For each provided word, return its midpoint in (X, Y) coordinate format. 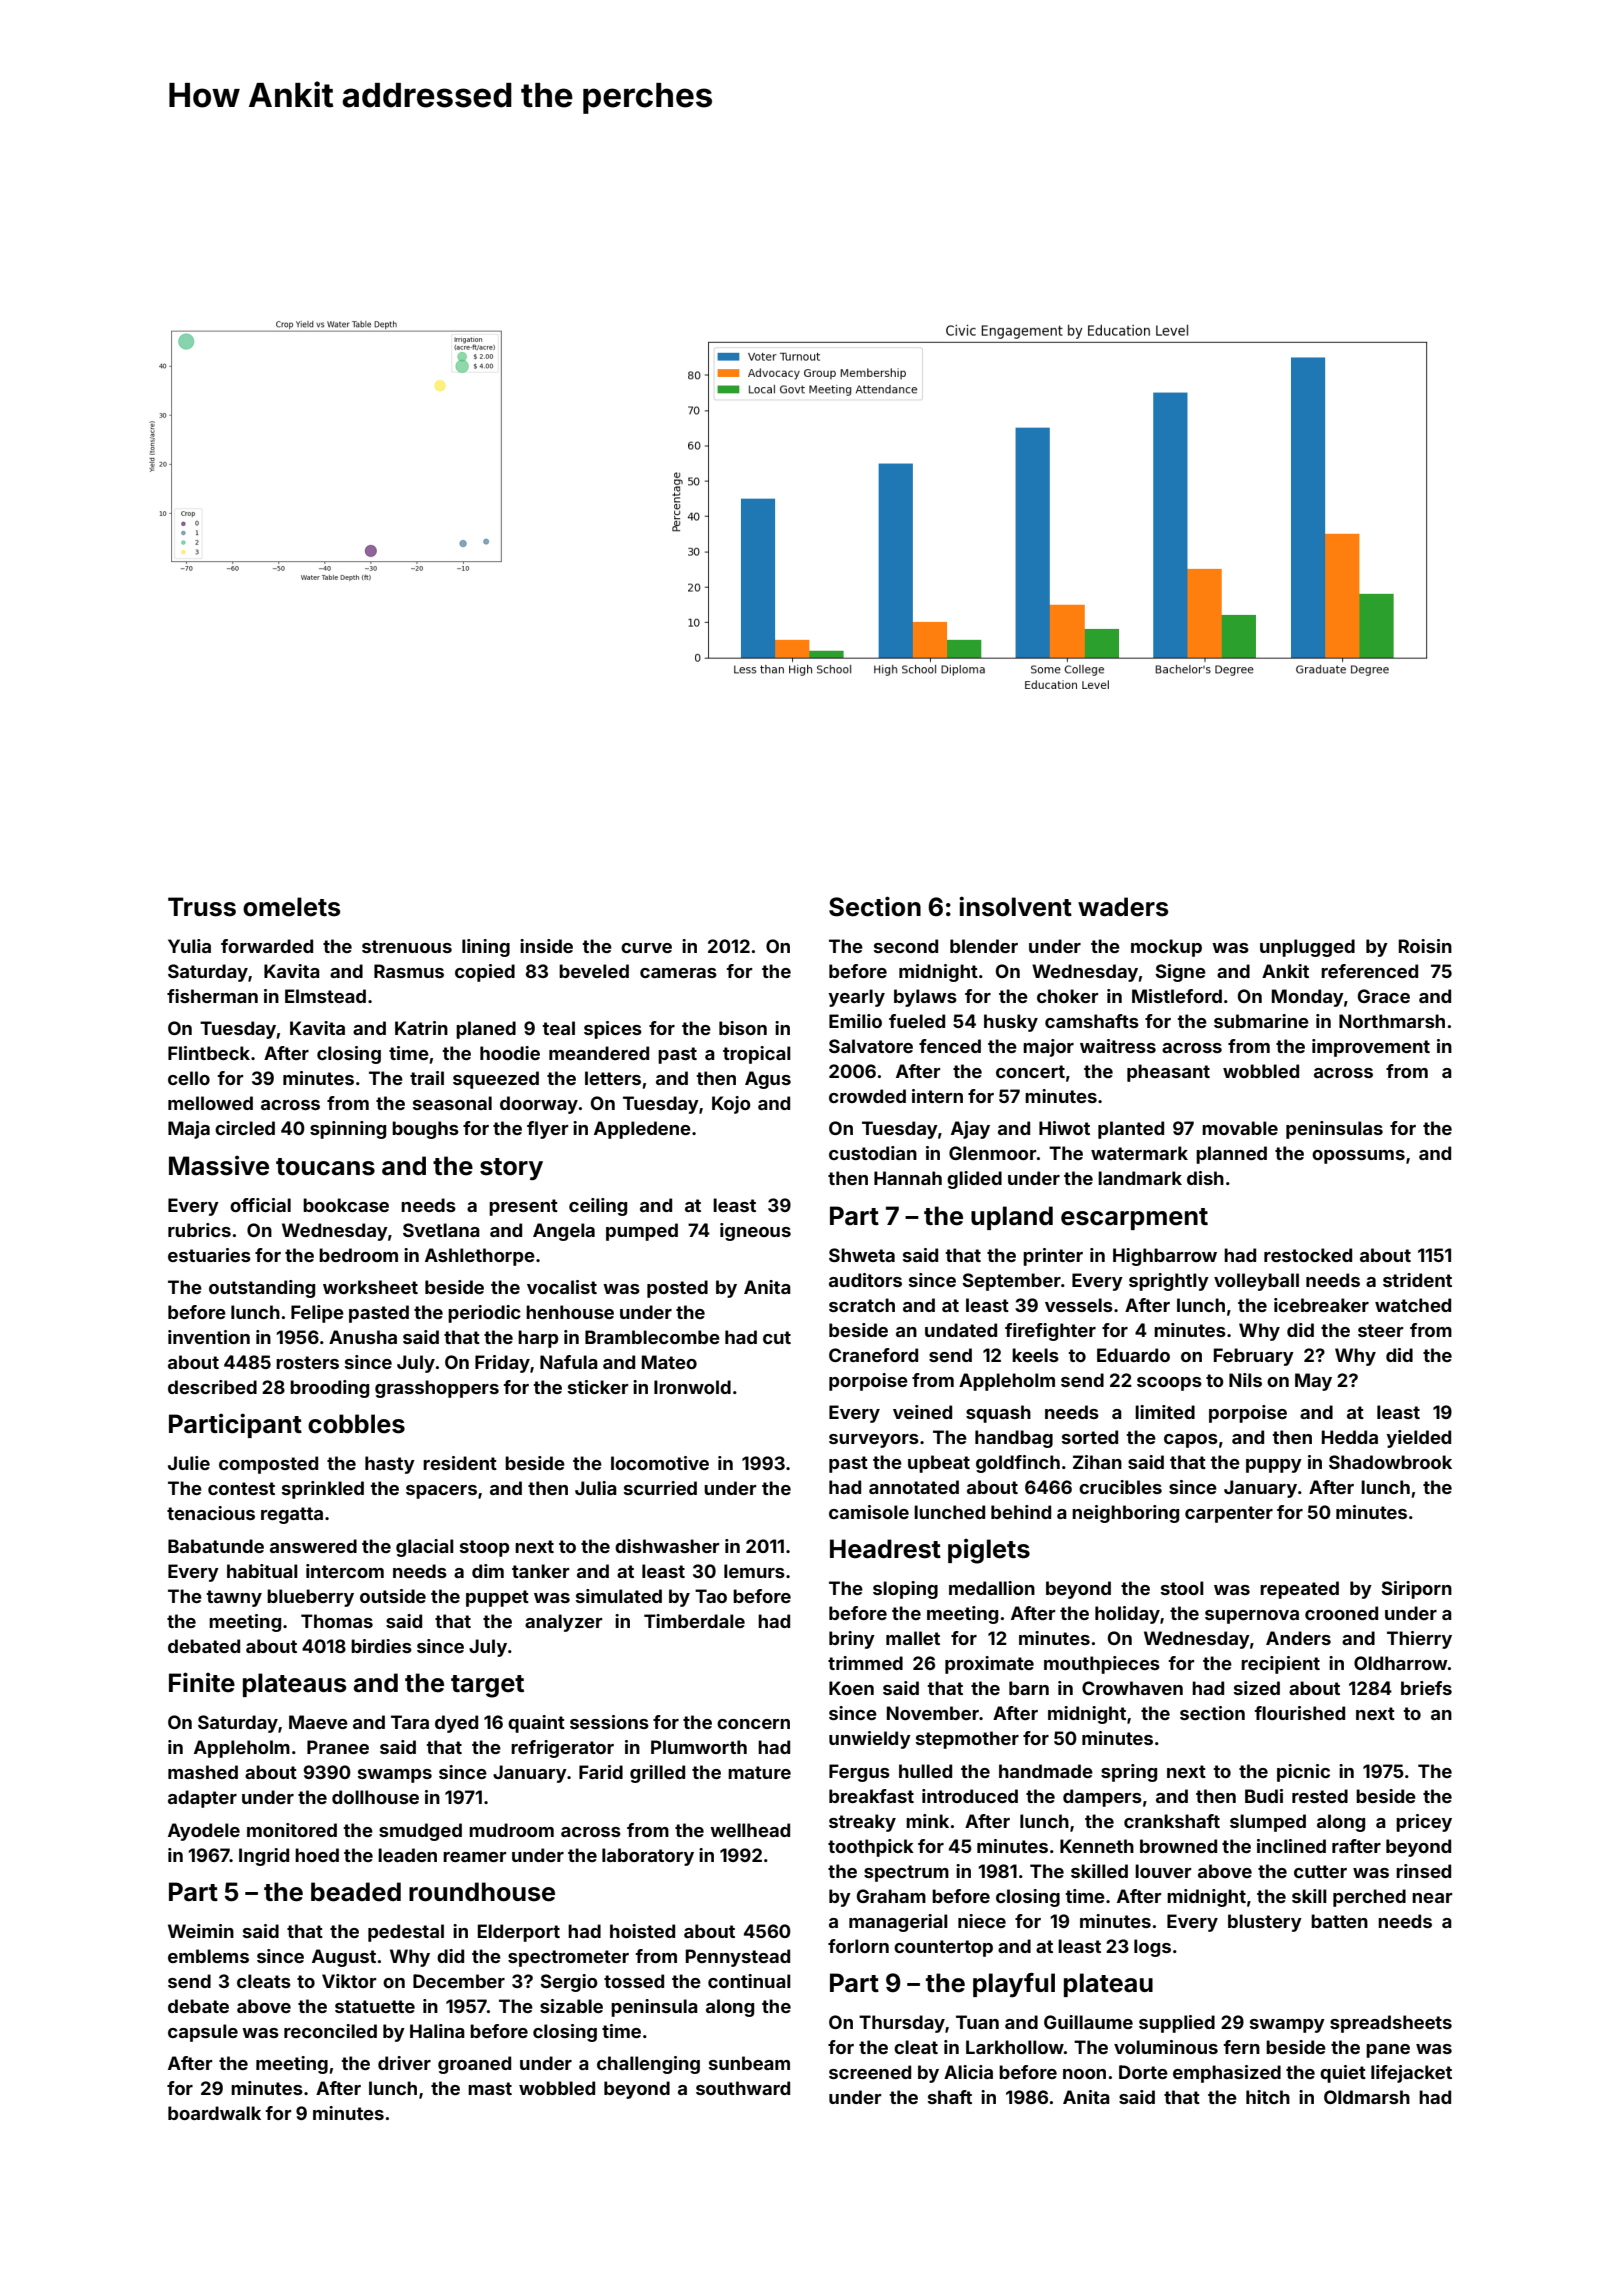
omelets (291, 907)
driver (404, 2063)
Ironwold (692, 1387)
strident (1417, 1280)
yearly (856, 998)
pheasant (1168, 1073)
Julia (596, 1488)
